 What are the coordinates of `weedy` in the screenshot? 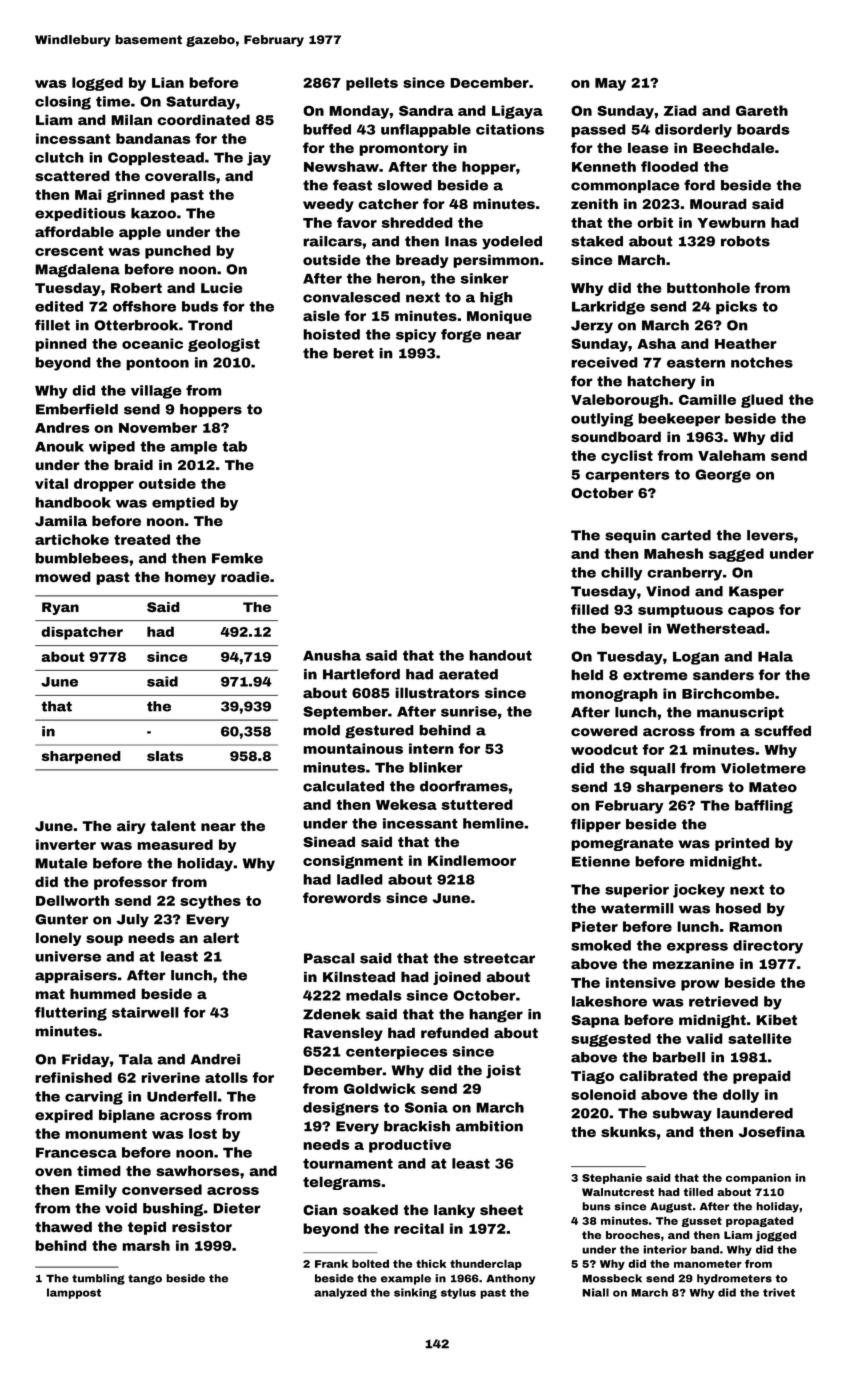 It's located at (328, 205).
